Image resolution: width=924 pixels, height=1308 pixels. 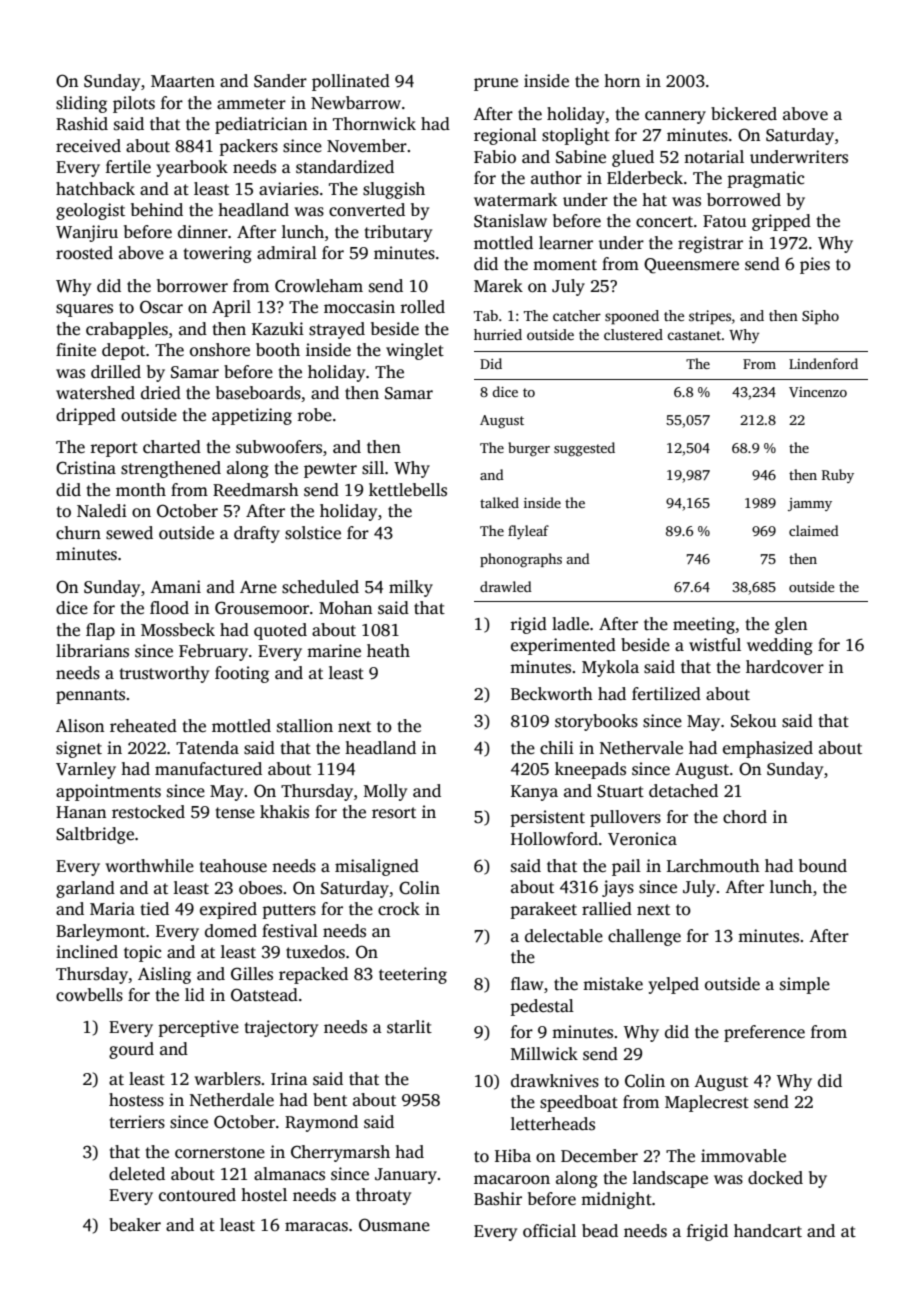 I want to click on emphasized, so click(x=768, y=749).
